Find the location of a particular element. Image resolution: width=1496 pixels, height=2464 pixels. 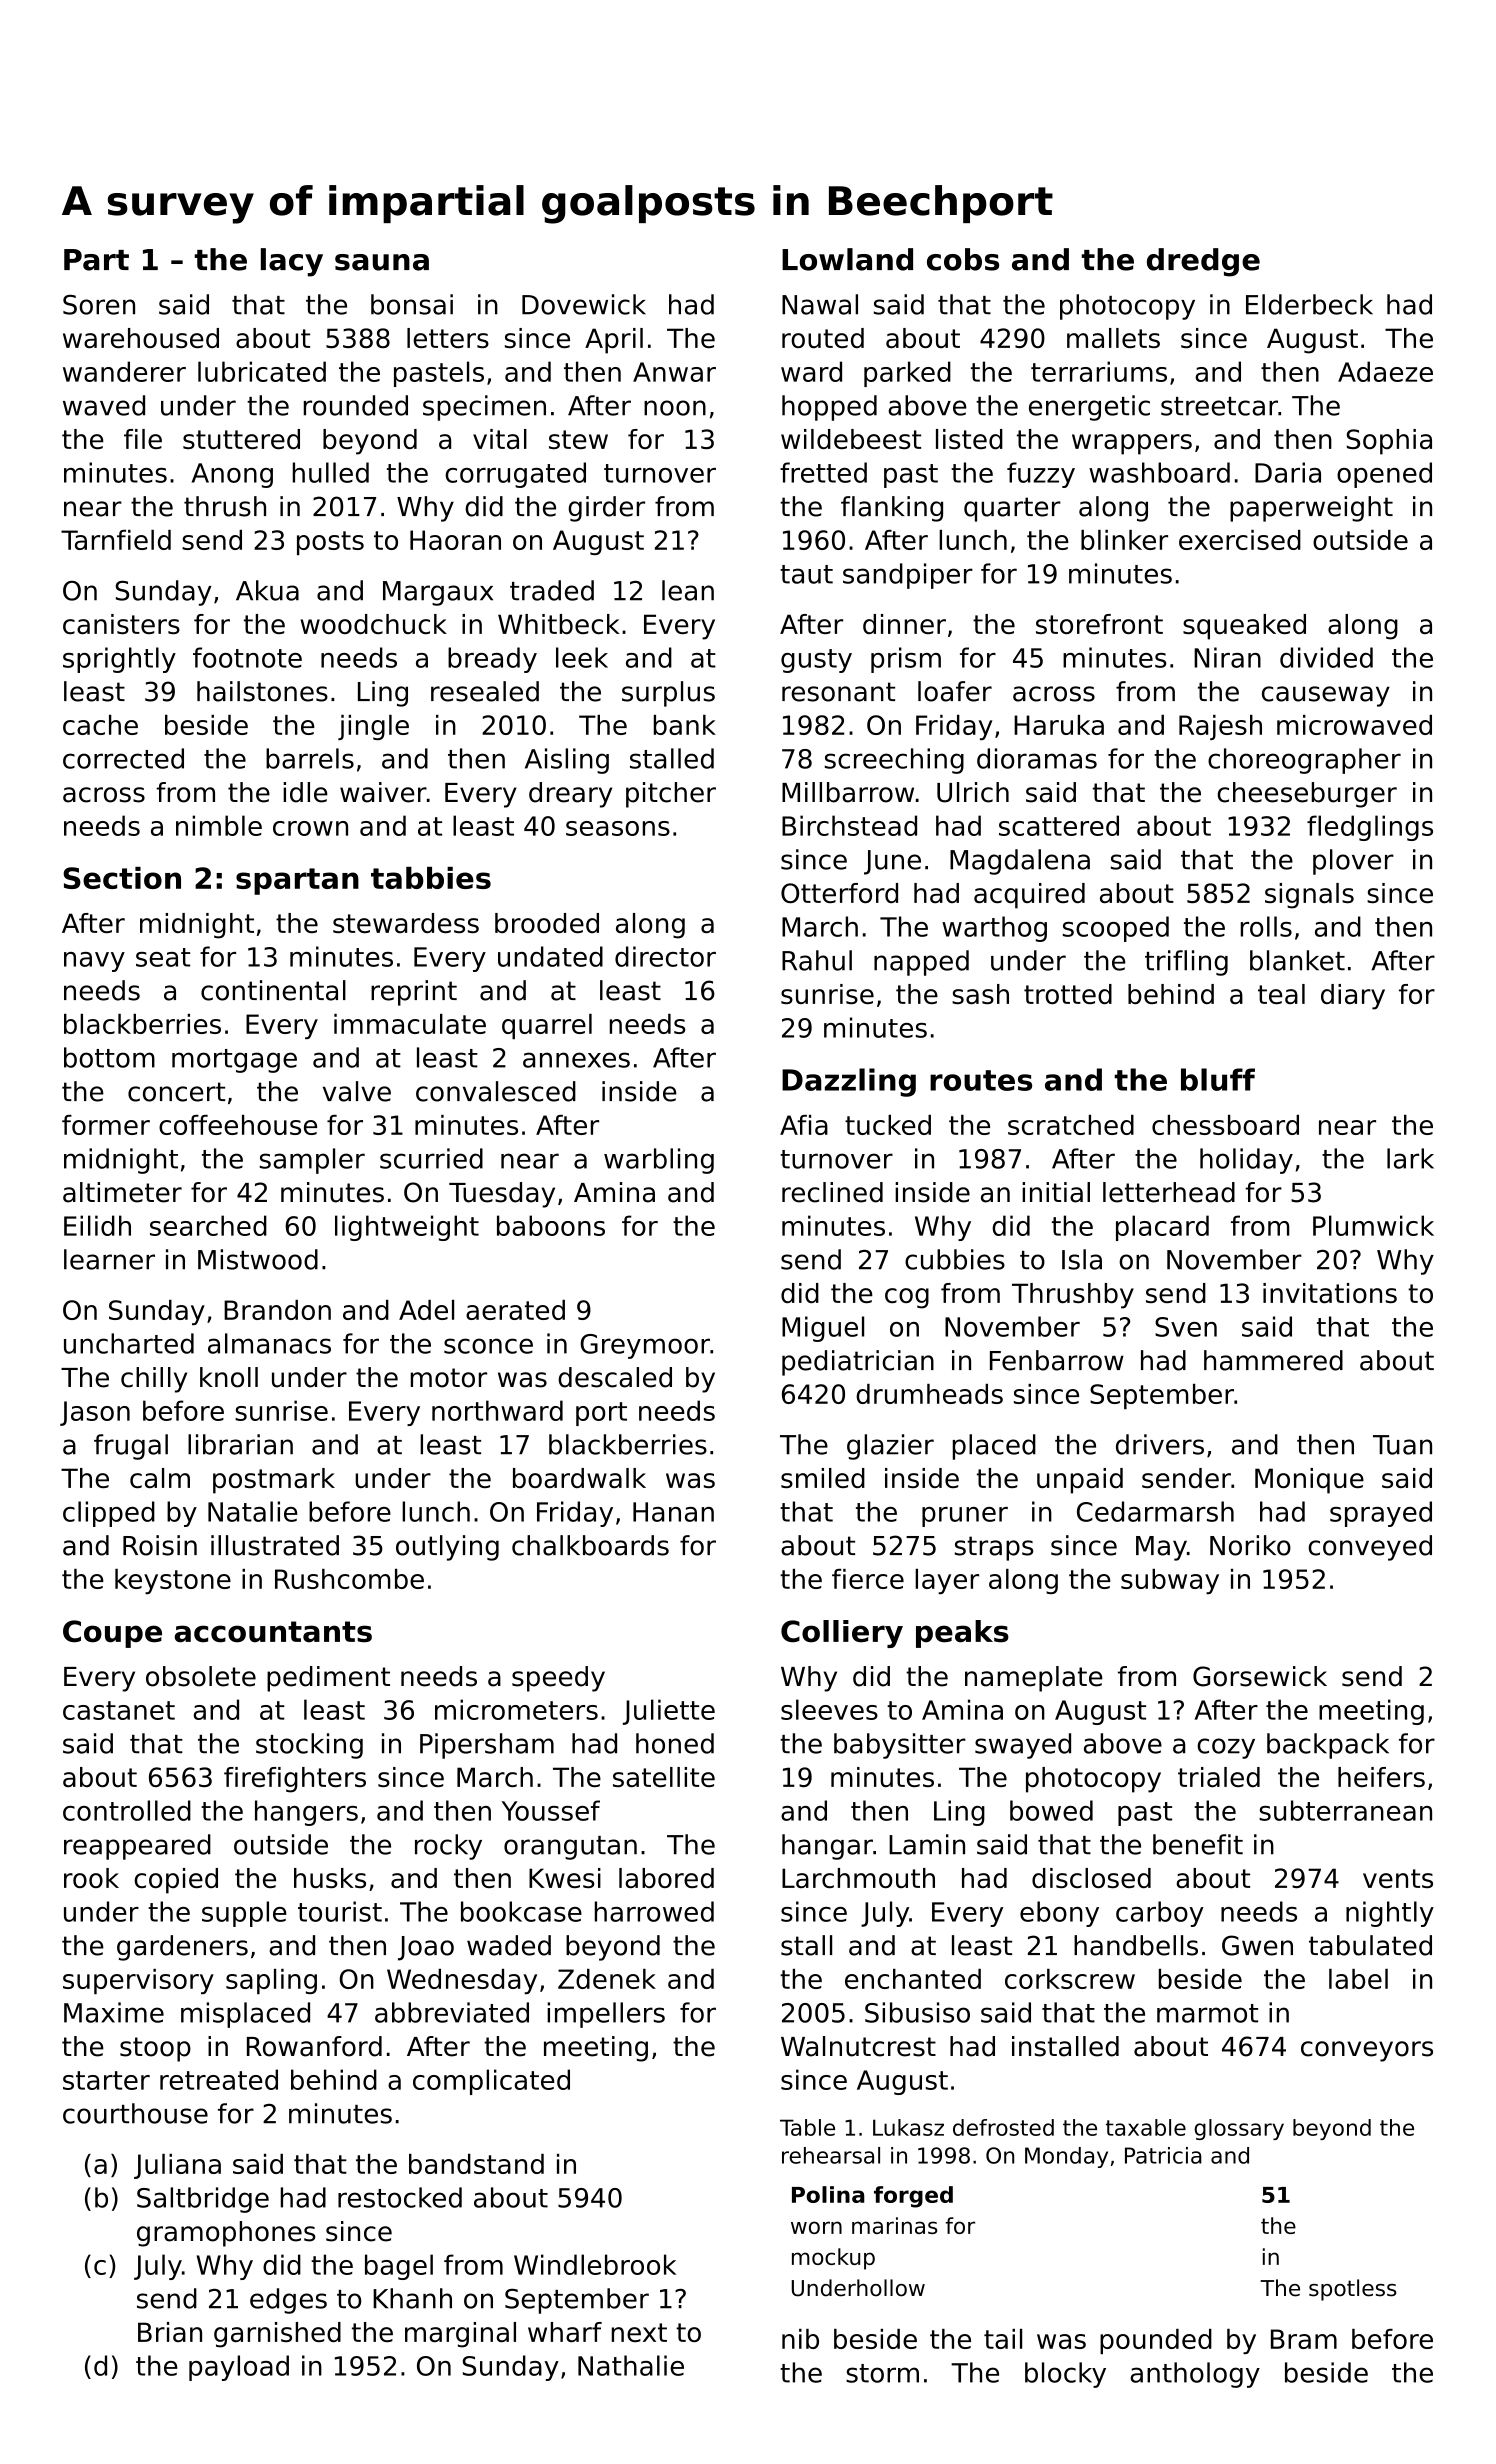

Adaeze is located at coordinates (1385, 371).
